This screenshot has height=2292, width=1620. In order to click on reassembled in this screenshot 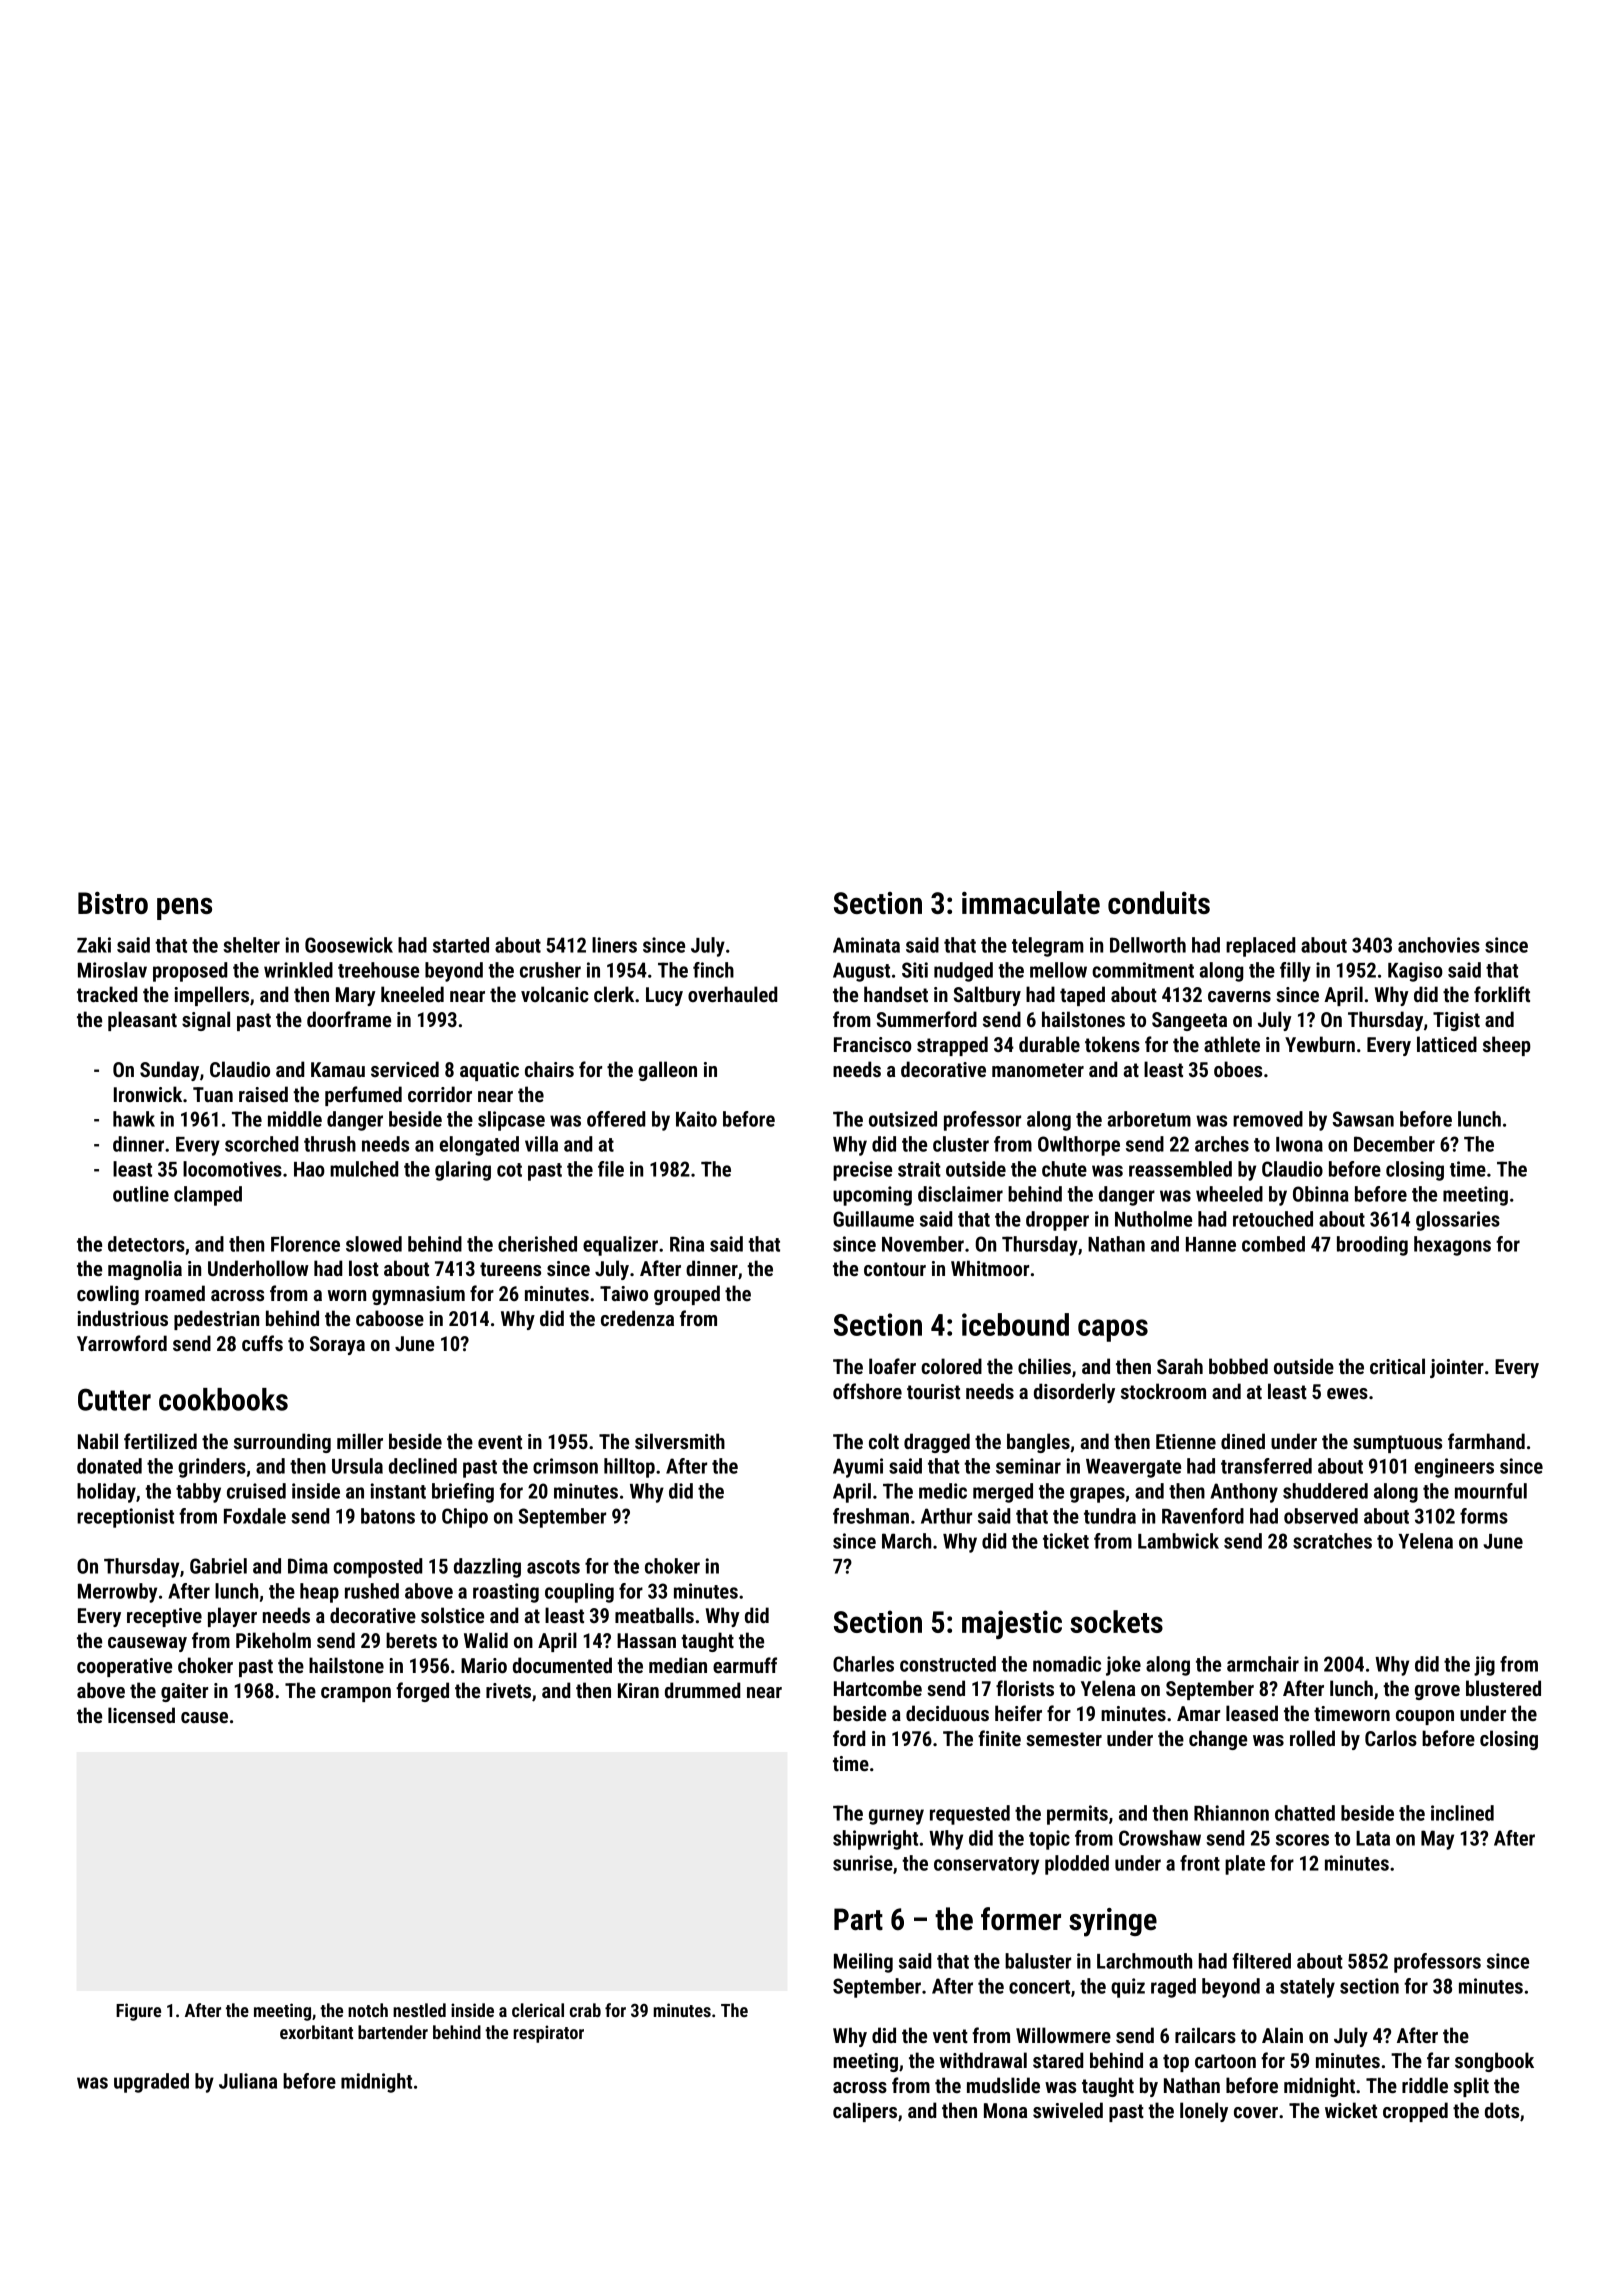, I will do `click(1180, 1169)`.
